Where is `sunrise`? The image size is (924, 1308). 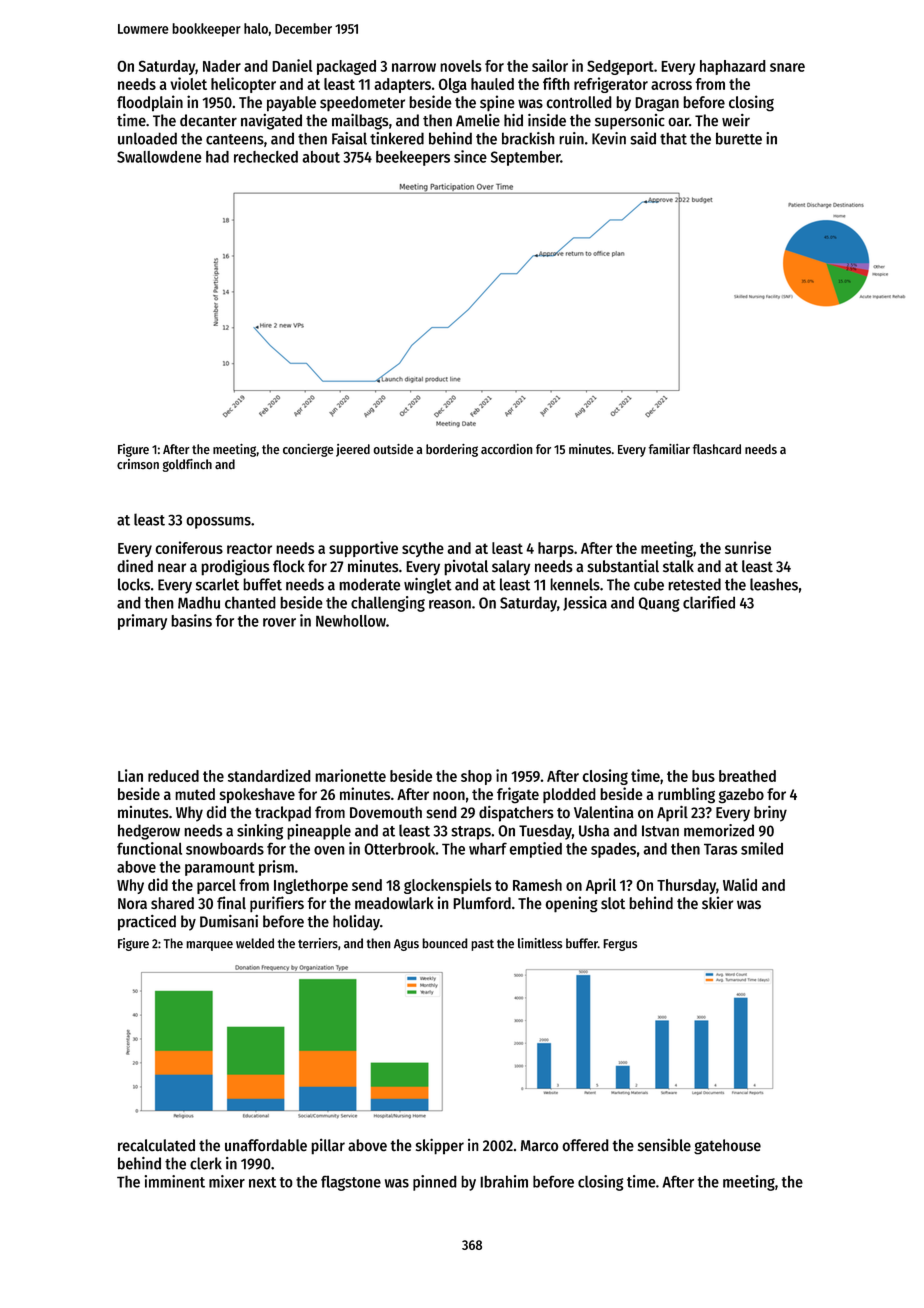
sunrise is located at coordinates (748, 547).
